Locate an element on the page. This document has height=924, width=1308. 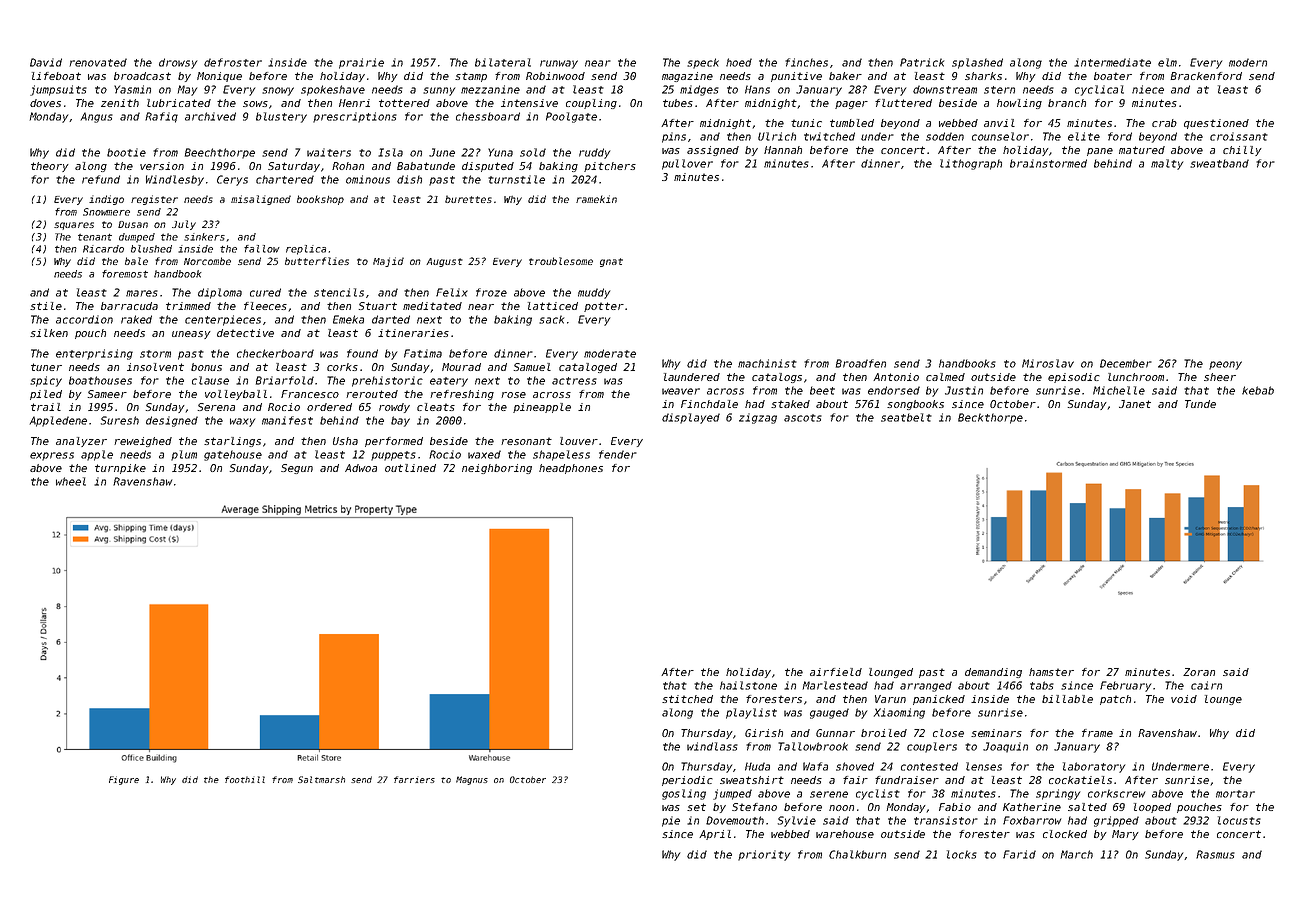
elm is located at coordinates (1167, 62).
